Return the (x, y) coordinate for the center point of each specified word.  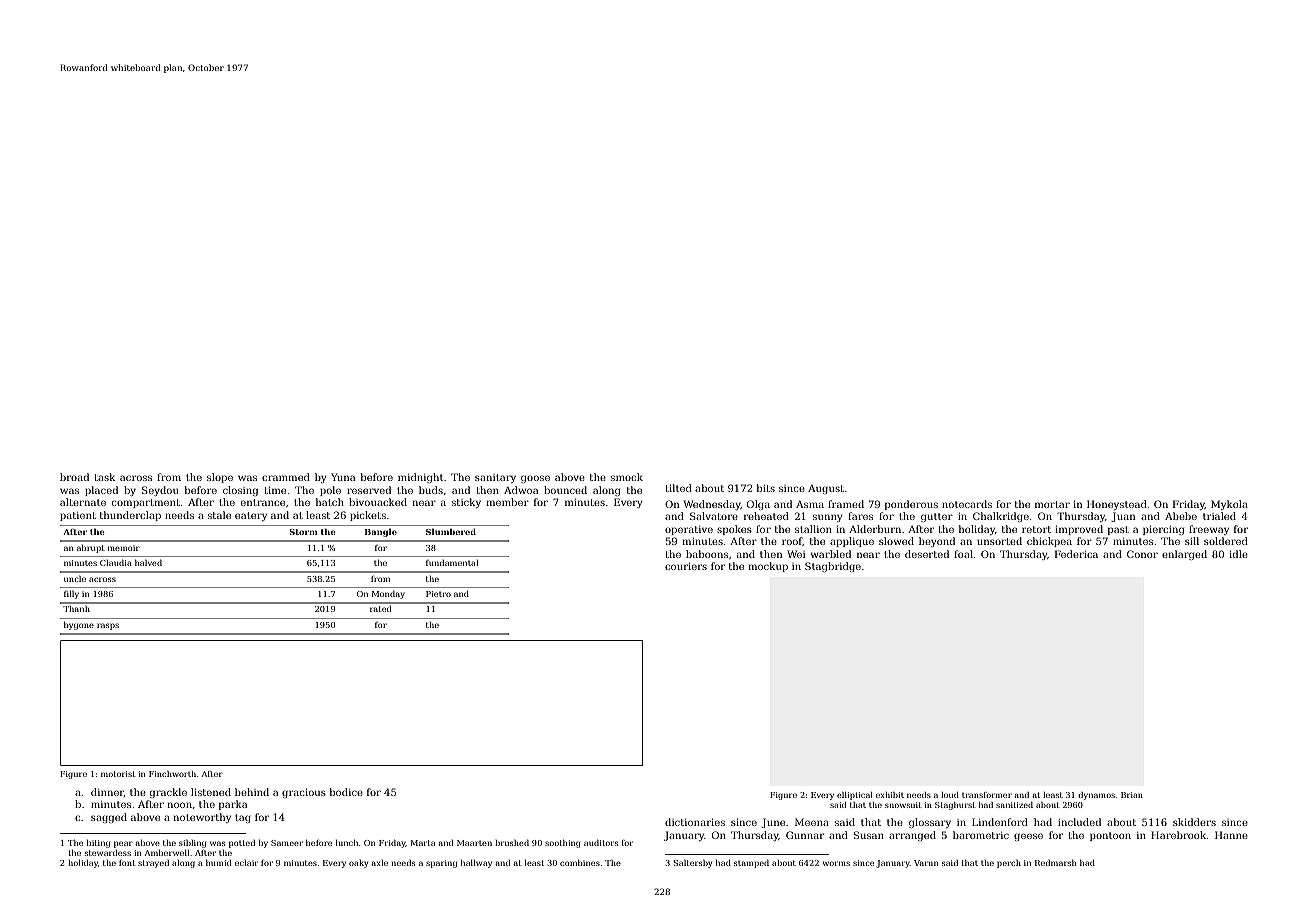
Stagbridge (833, 567)
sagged (109, 818)
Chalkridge (1001, 517)
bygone (79, 625)
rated (380, 609)
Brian (1132, 795)
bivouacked (378, 502)
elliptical (855, 796)
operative (689, 530)
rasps (108, 626)
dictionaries (695, 822)
